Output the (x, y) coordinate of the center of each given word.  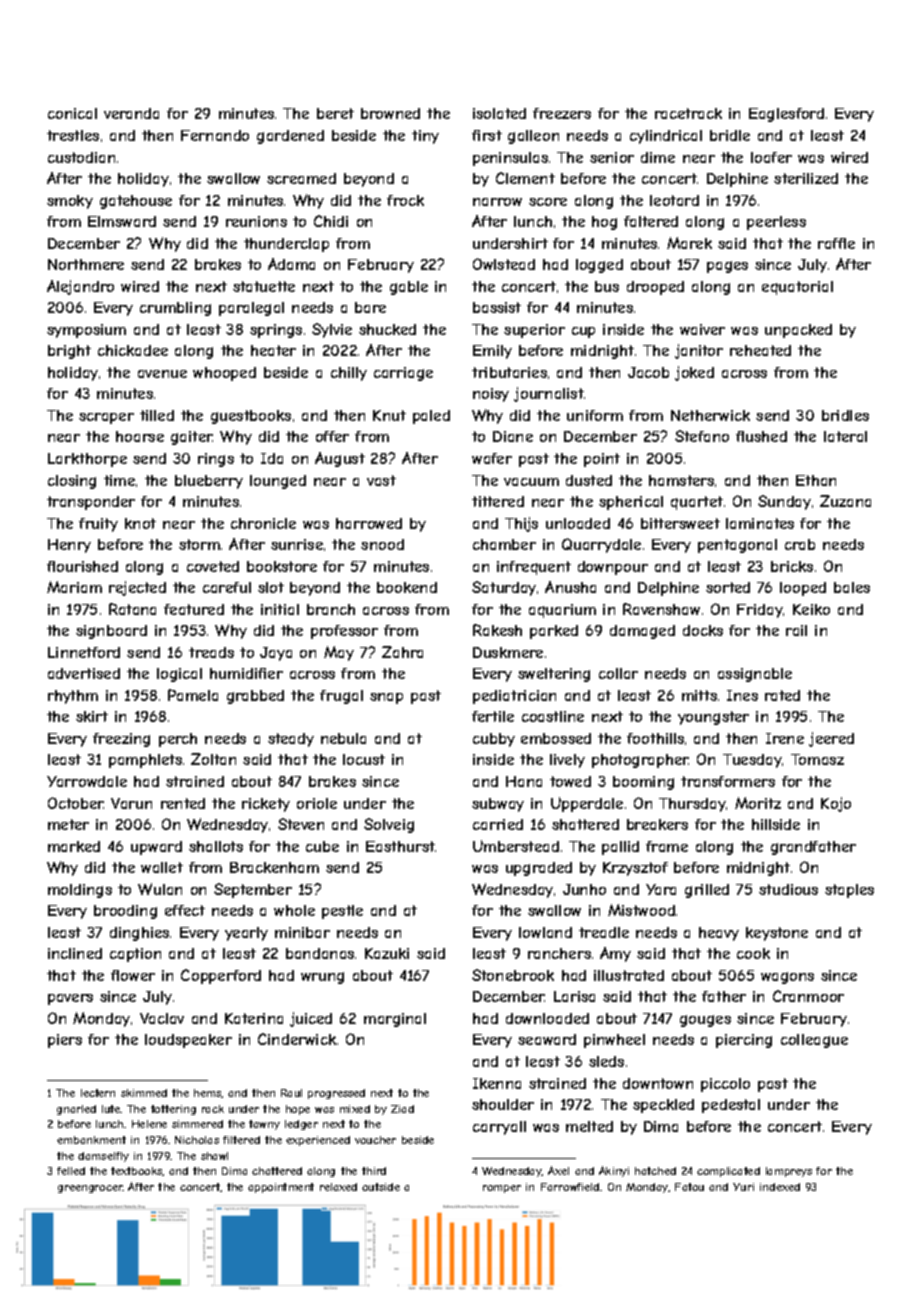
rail (796, 630)
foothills (655, 738)
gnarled (76, 1110)
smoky (70, 202)
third (374, 1171)
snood (382, 544)
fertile (493, 716)
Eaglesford (786, 115)
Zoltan (213, 759)
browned (390, 113)
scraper (106, 418)
